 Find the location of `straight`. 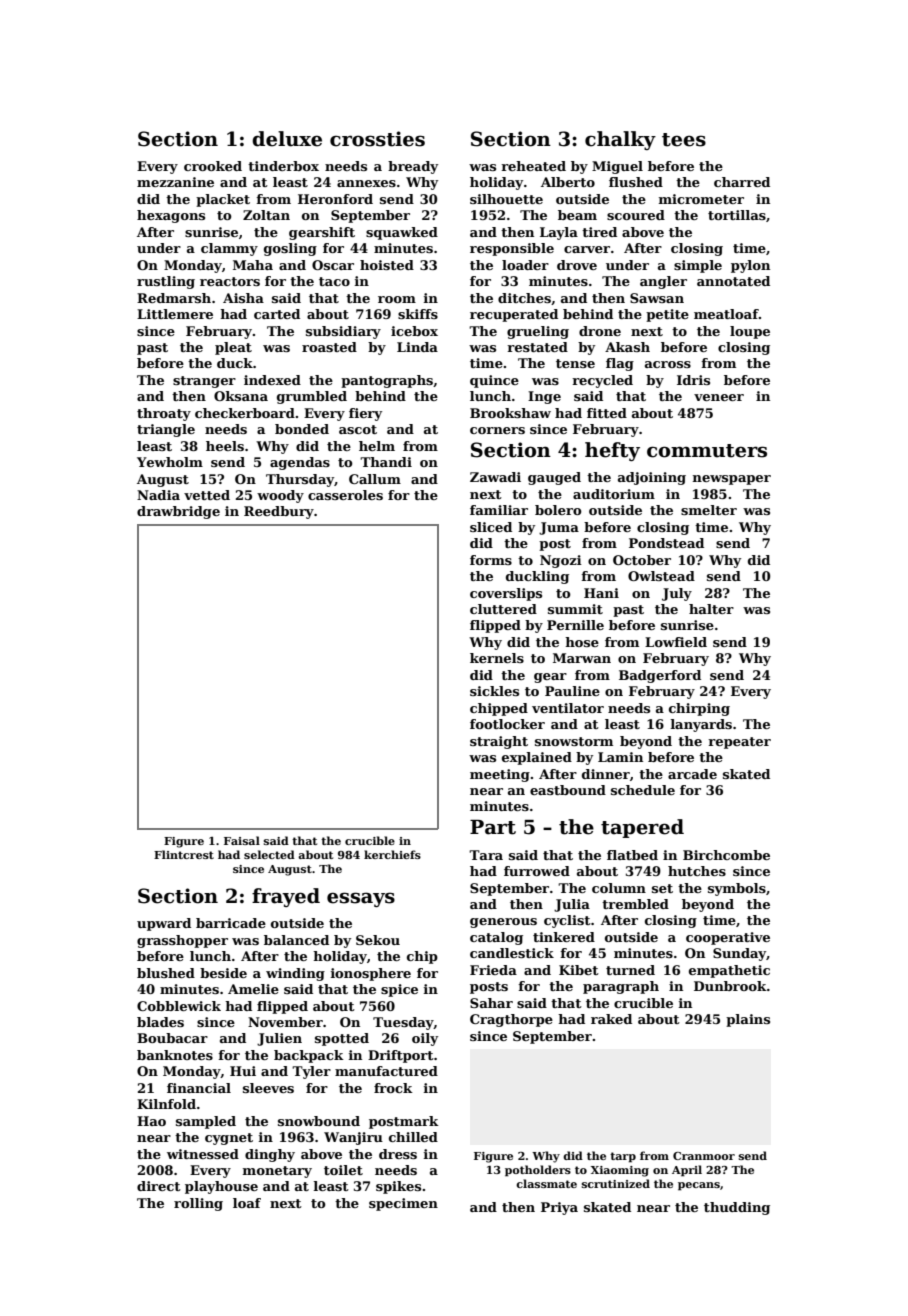

straight is located at coordinates (499, 742).
